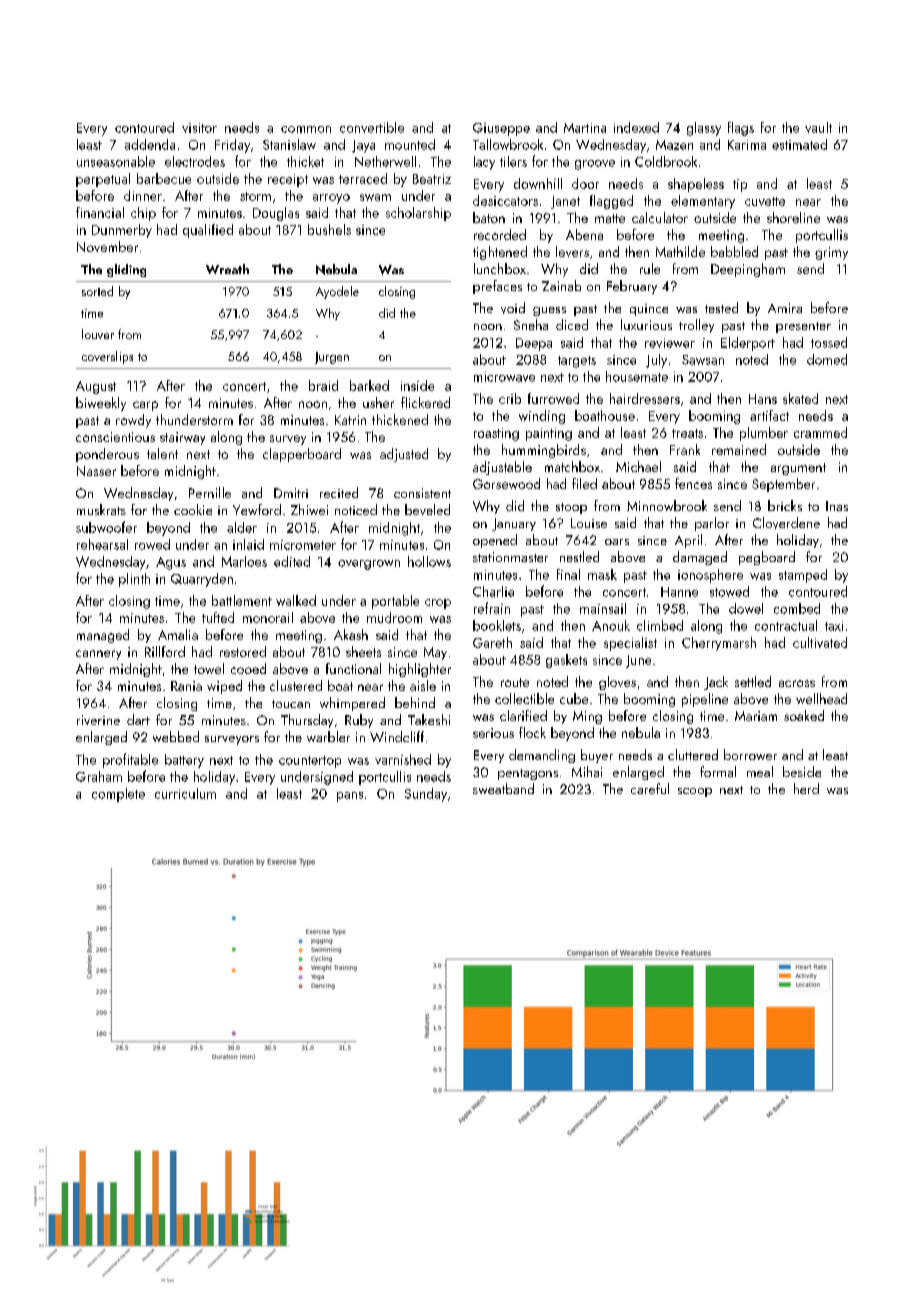 This page has height=1308, width=924. Describe the element at coordinates (584, 234) in the page. I see `Abena` at that location.
